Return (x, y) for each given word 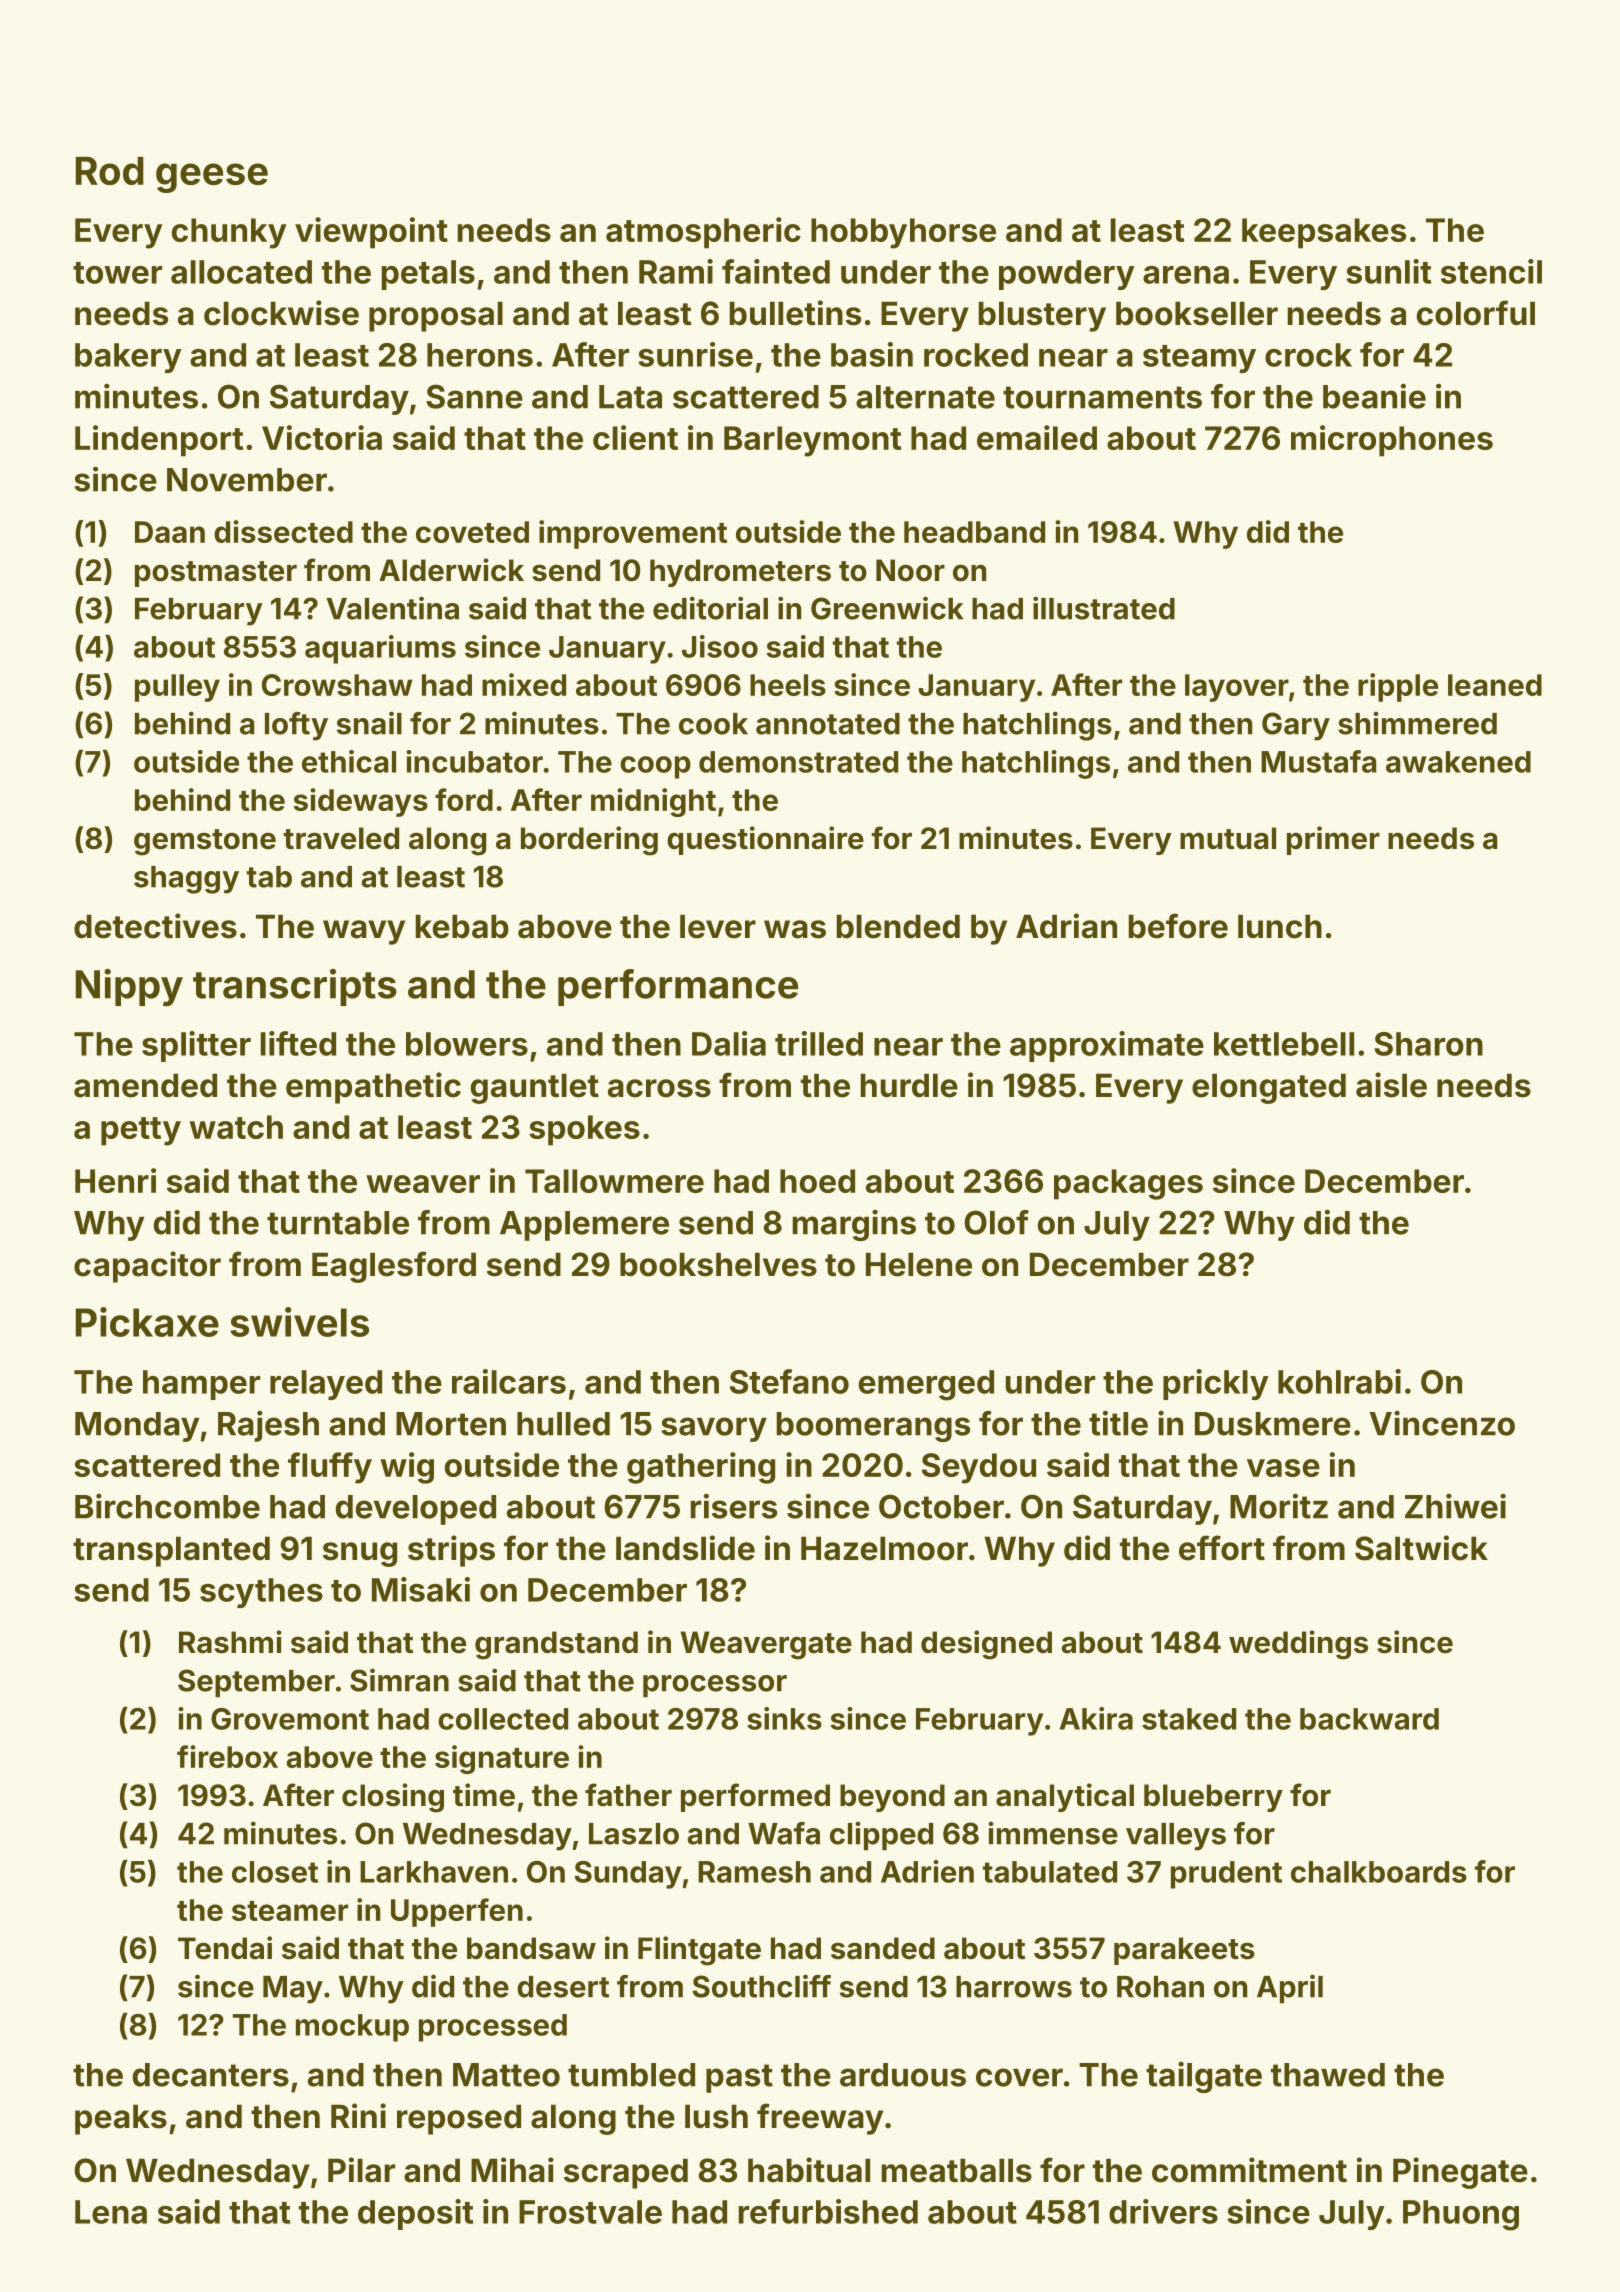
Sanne (474, 396)
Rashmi (230, 1642)
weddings (1298, 1645)
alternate (925, 397)
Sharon (1428, 1044)
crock (1308, 355)
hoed (817, 1181)
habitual (809, 2170)
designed (986, 1645)
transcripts (295, 987)
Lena (111, 2212)
